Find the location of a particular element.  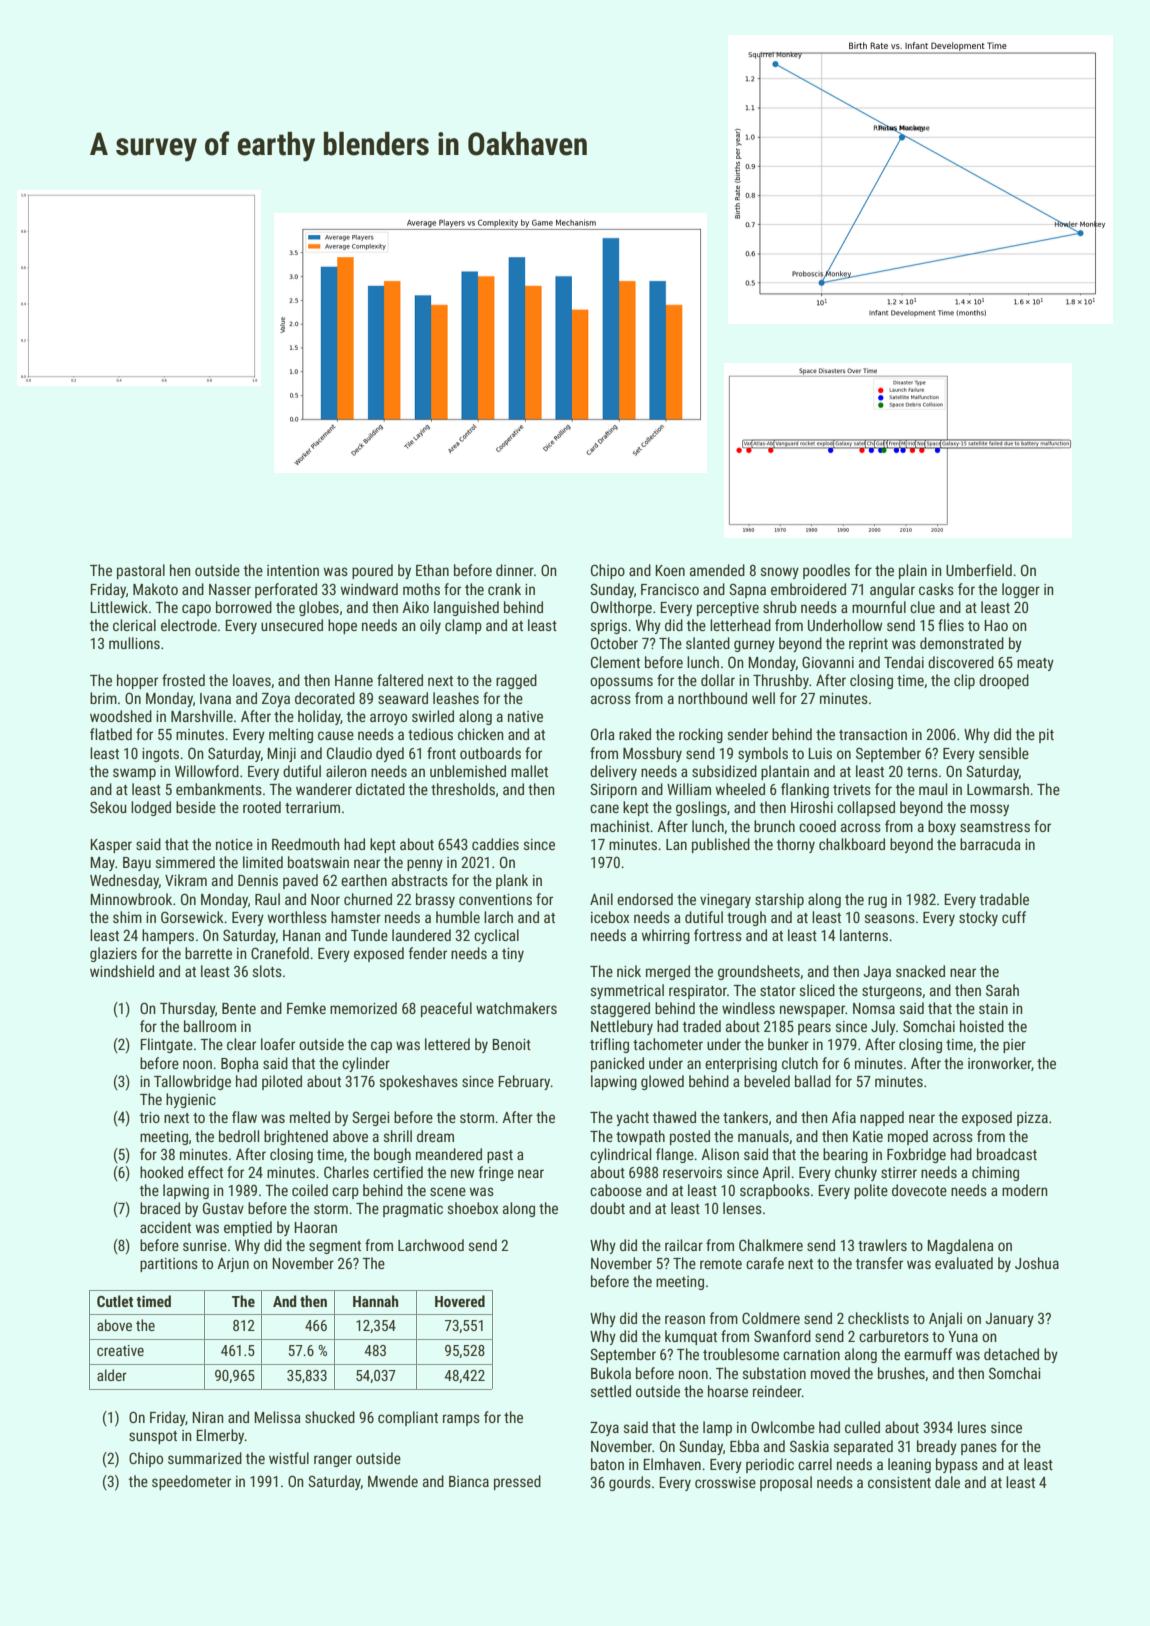

frosted is located at coordinates (183, 680).
